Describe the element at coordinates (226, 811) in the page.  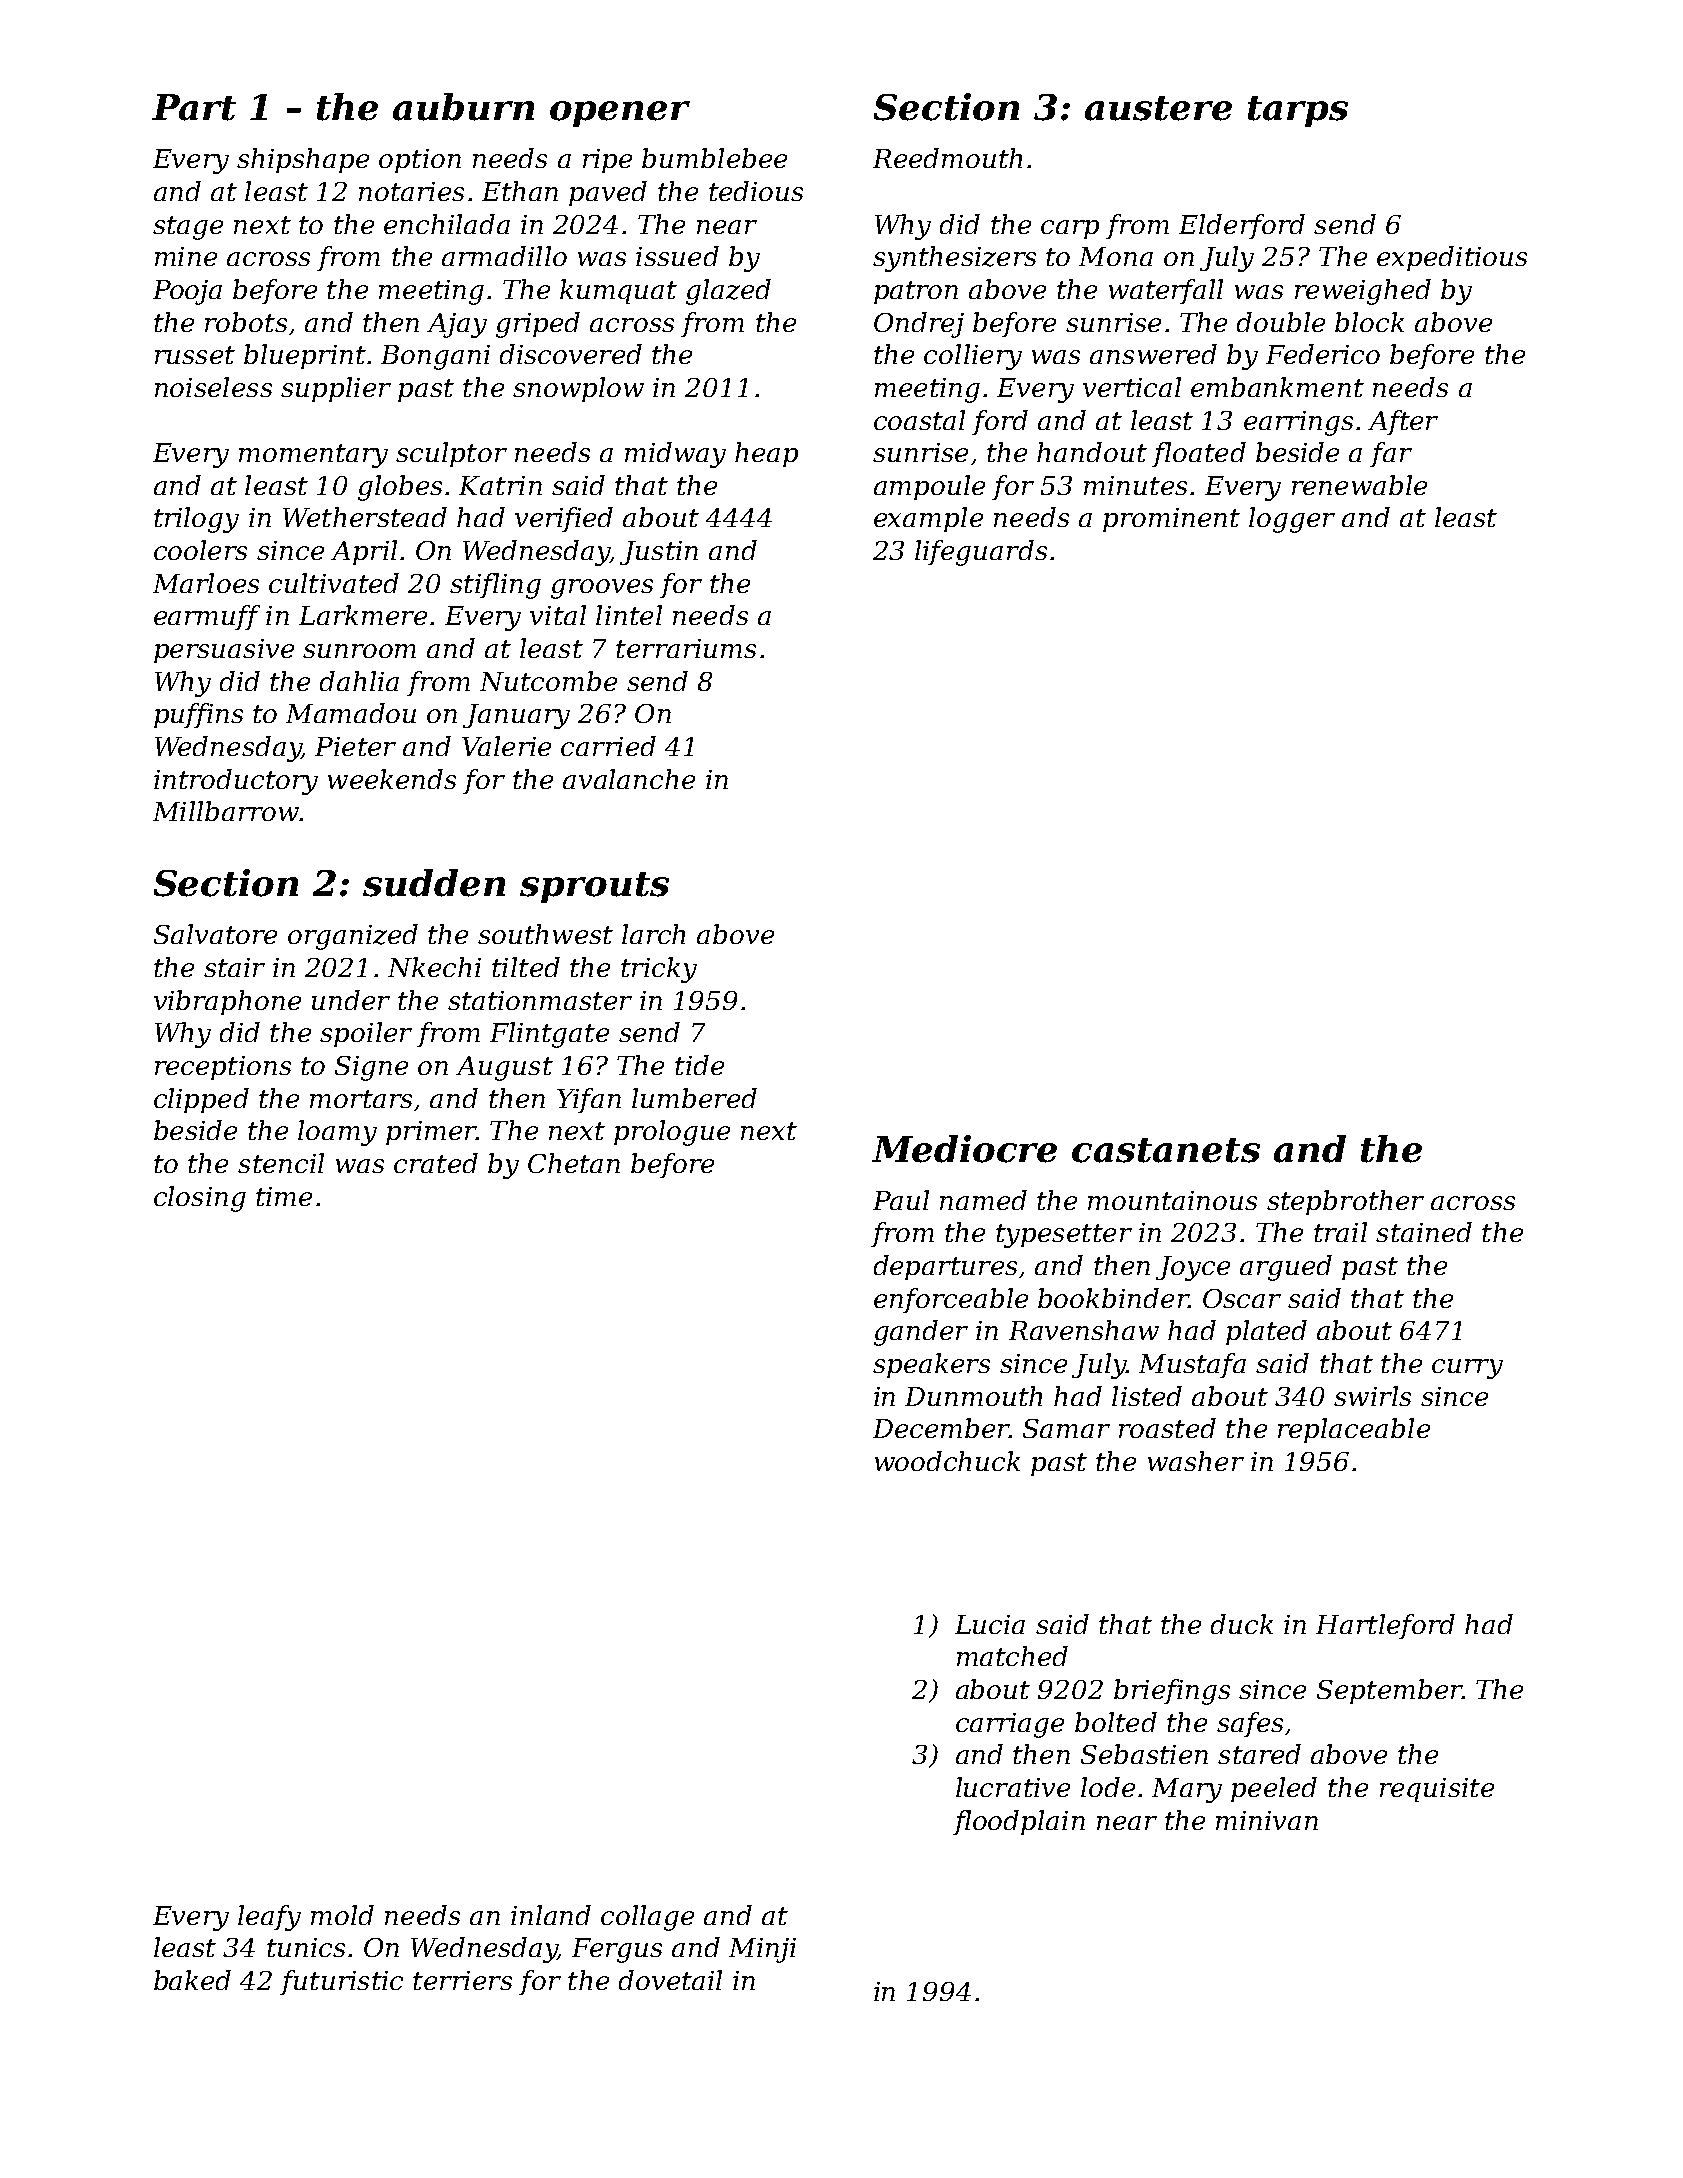
I see `Millbarrow` at that location.
